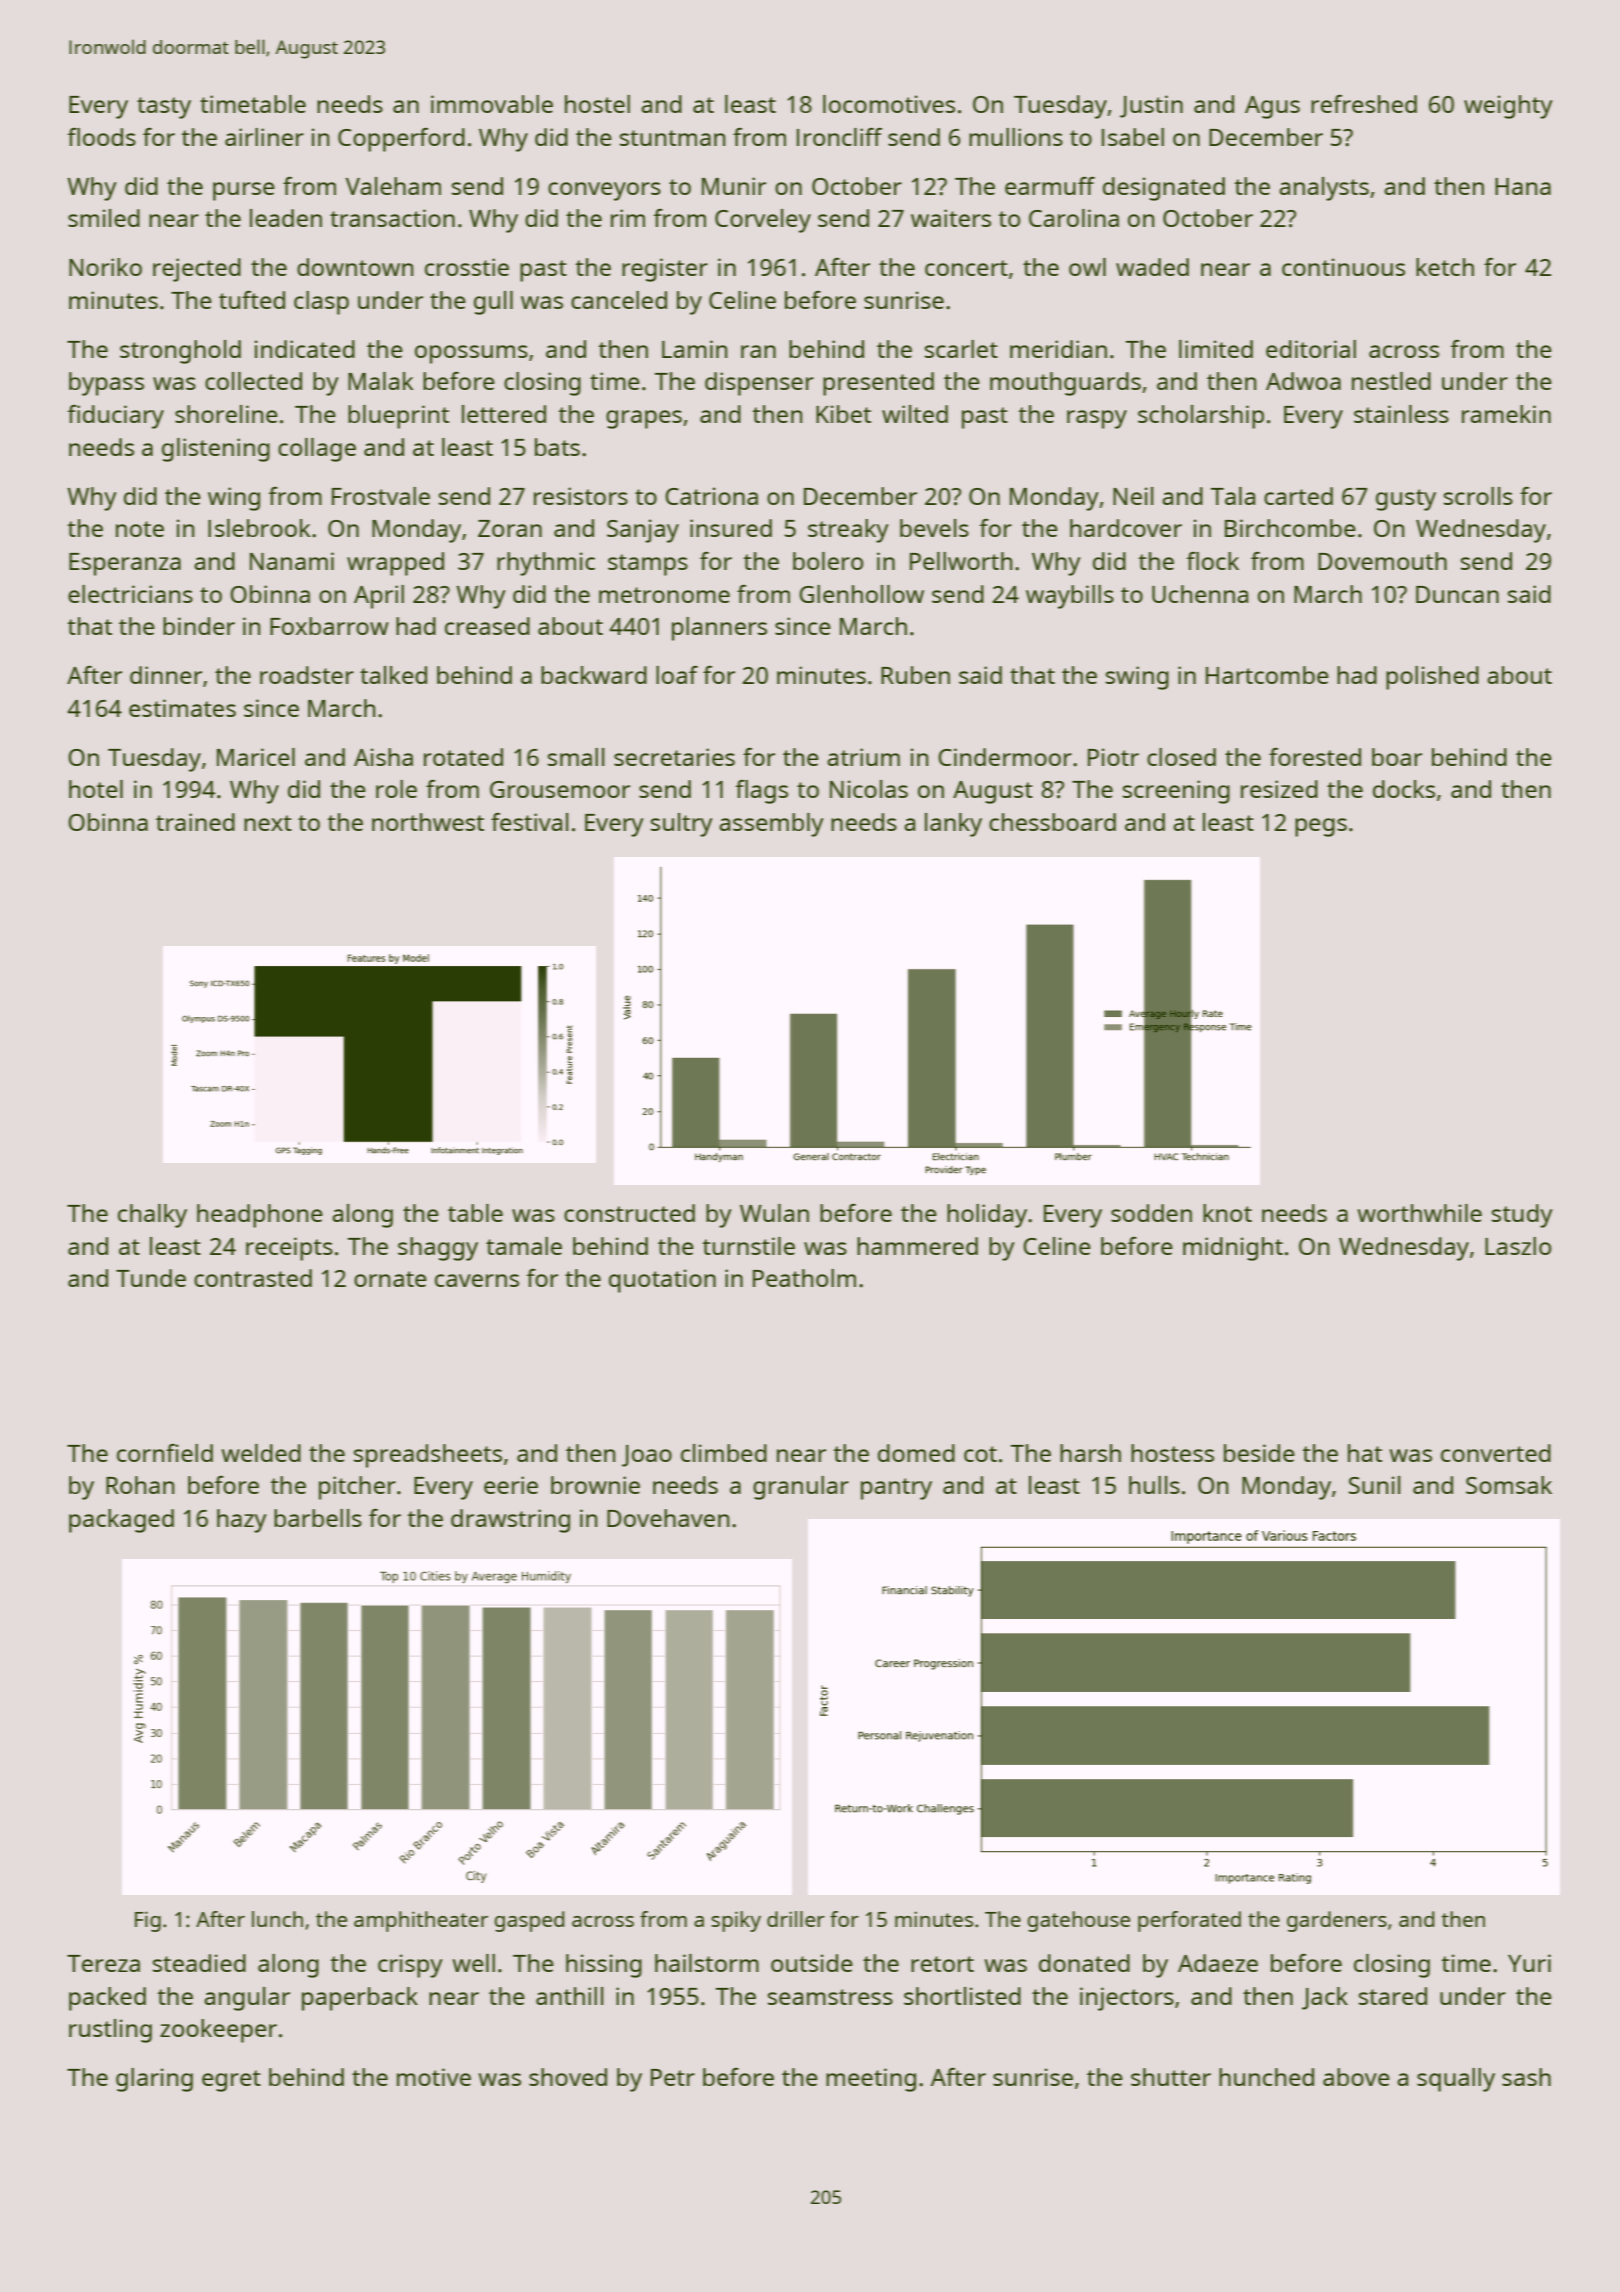 The height and width of the screenshot is (2292, 1620). I want to click on refreshed, so click(1364, 104).
